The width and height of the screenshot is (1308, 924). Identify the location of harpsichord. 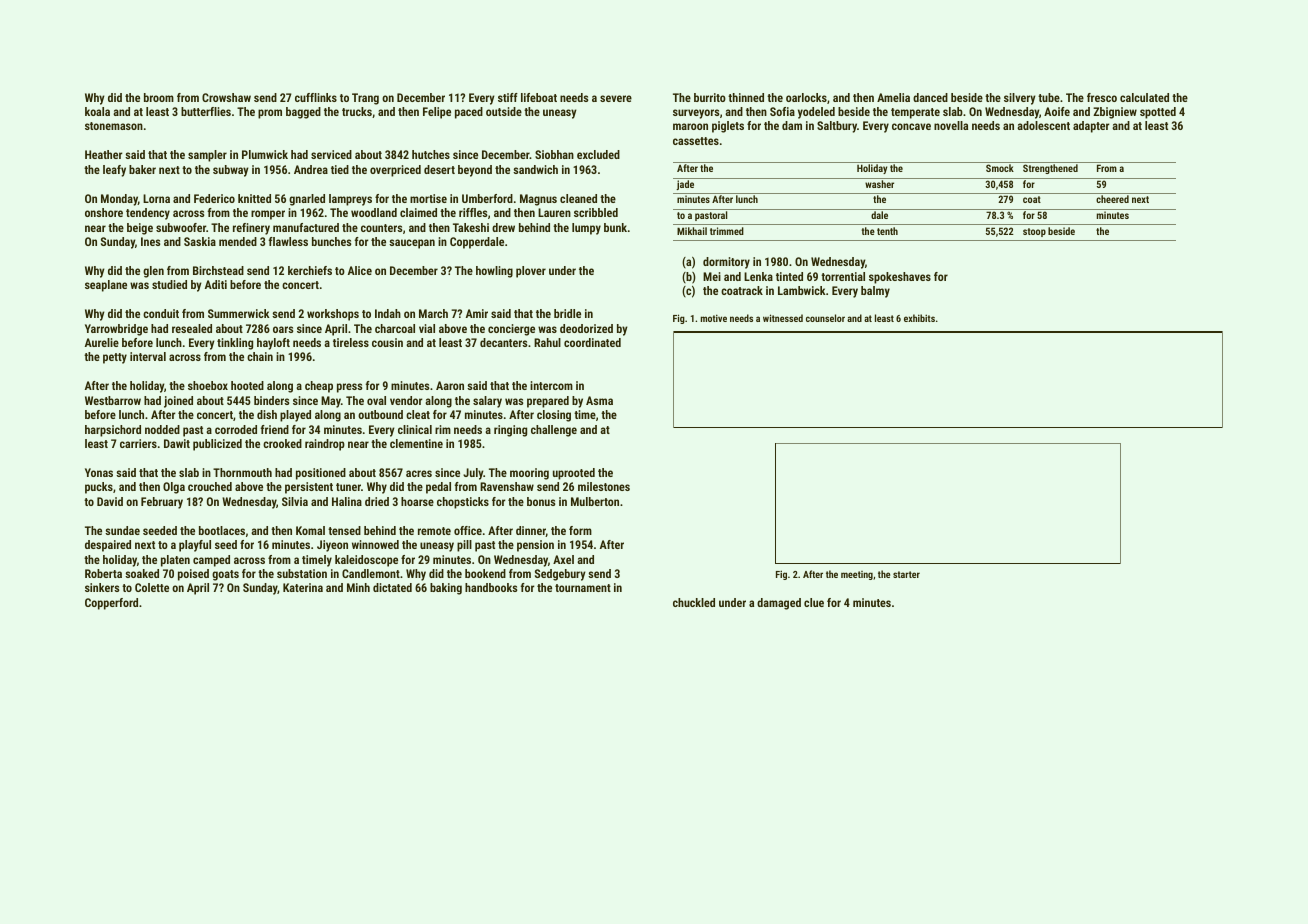
(113, 431).
